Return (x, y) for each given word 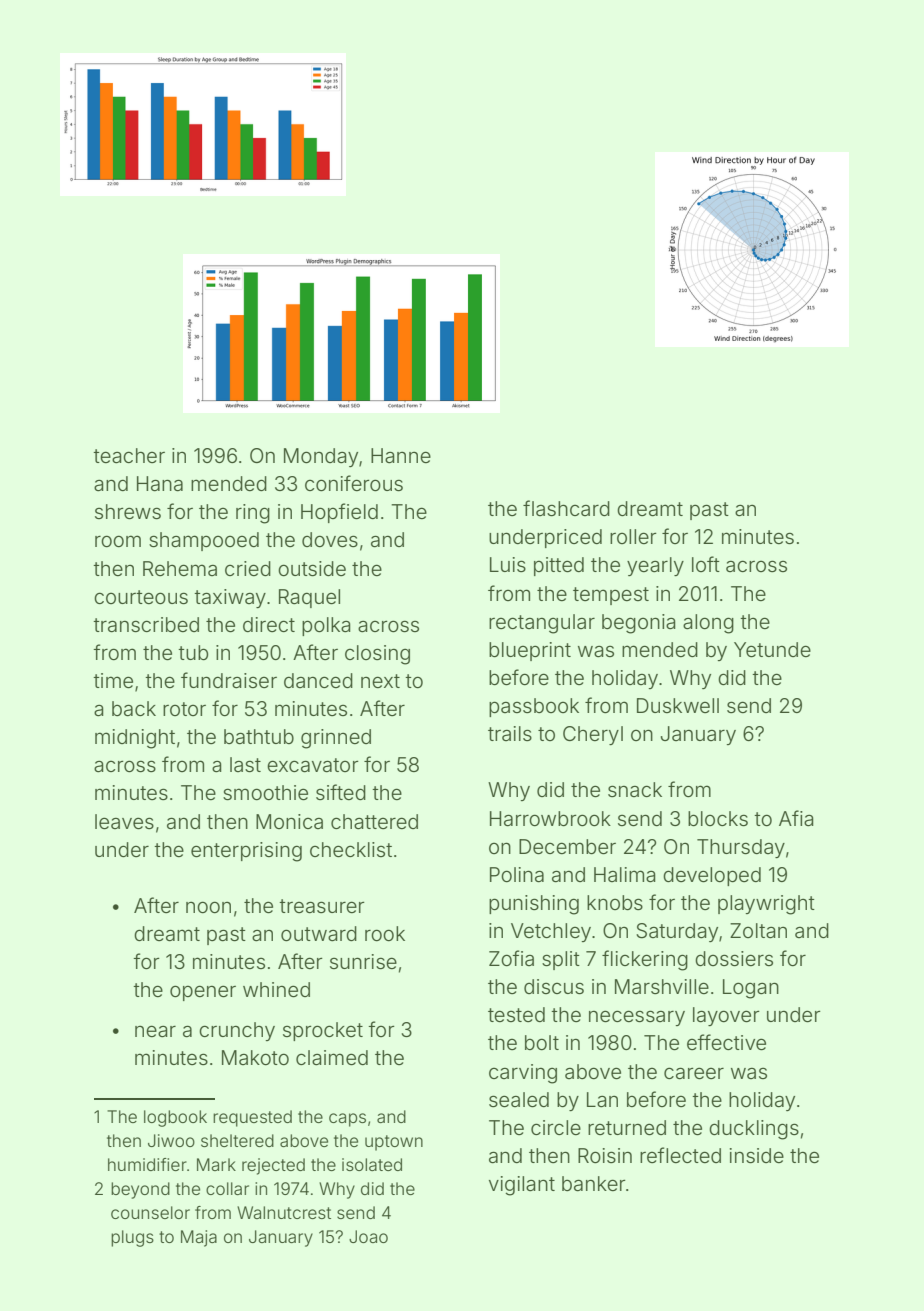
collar (227, 1188)
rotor (184, 709)
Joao (368, 1236)
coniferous (354, 483)
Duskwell (678, 705)
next (380, 681)
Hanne (401, 455)
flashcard (566, 508)
